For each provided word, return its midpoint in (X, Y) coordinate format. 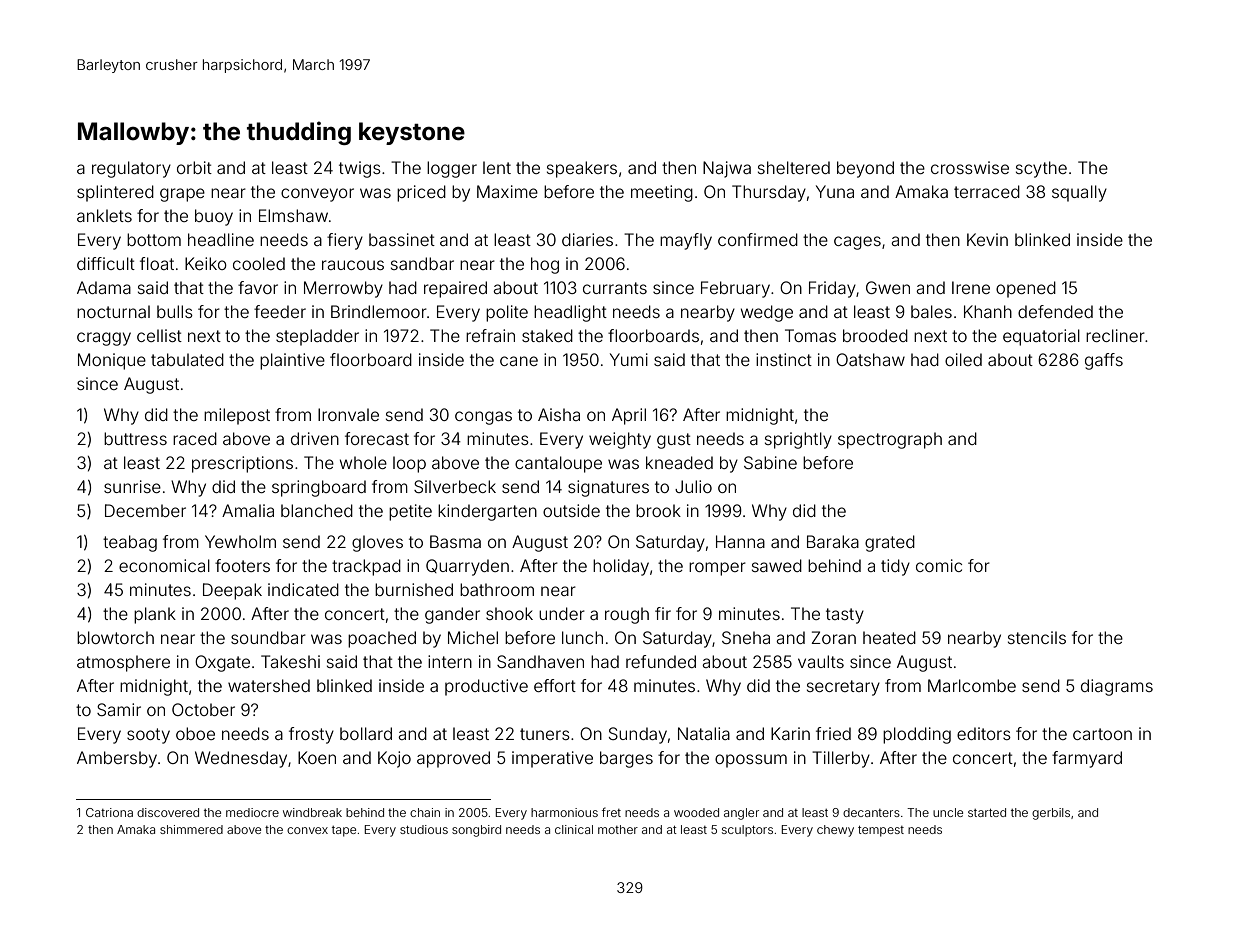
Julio (693, 486)
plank (155, 615)
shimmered (191, 829)
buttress (135, 438)
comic (939, 565)
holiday (621, 567)
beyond (865, 169)
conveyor (317, 195)
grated (890, 543)
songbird (476, 831)
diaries (587, 239)
